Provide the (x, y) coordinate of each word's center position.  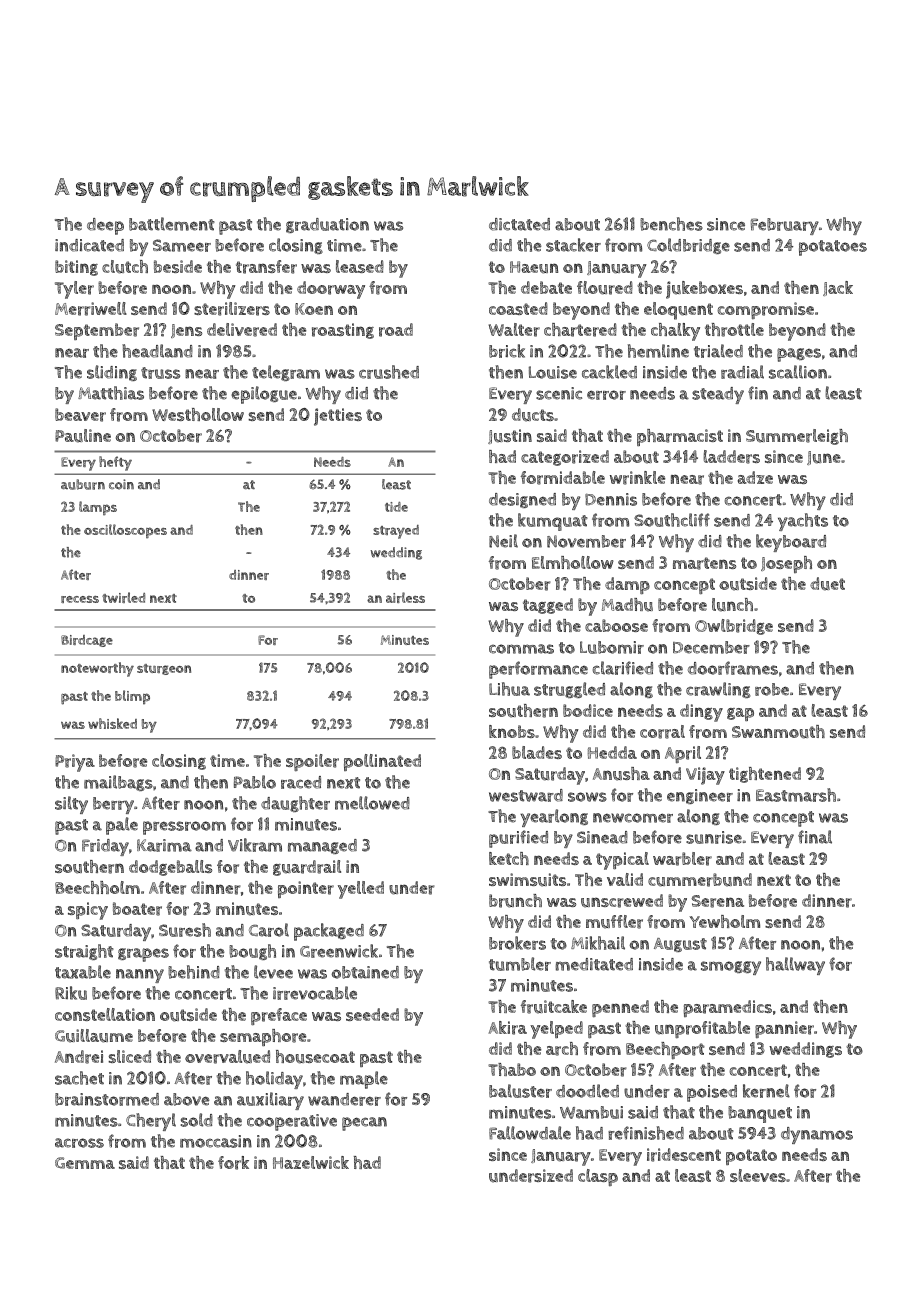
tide (396, 507)
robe (772, 689)
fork (233, 1163)
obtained (365, 972)
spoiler (312, 762)
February (785, 226)
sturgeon (164, 669)
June (824, 458)
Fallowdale (530, 1133)
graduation (327, 225)
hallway (795, 966)
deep (105, 226)
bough (252, 952)
